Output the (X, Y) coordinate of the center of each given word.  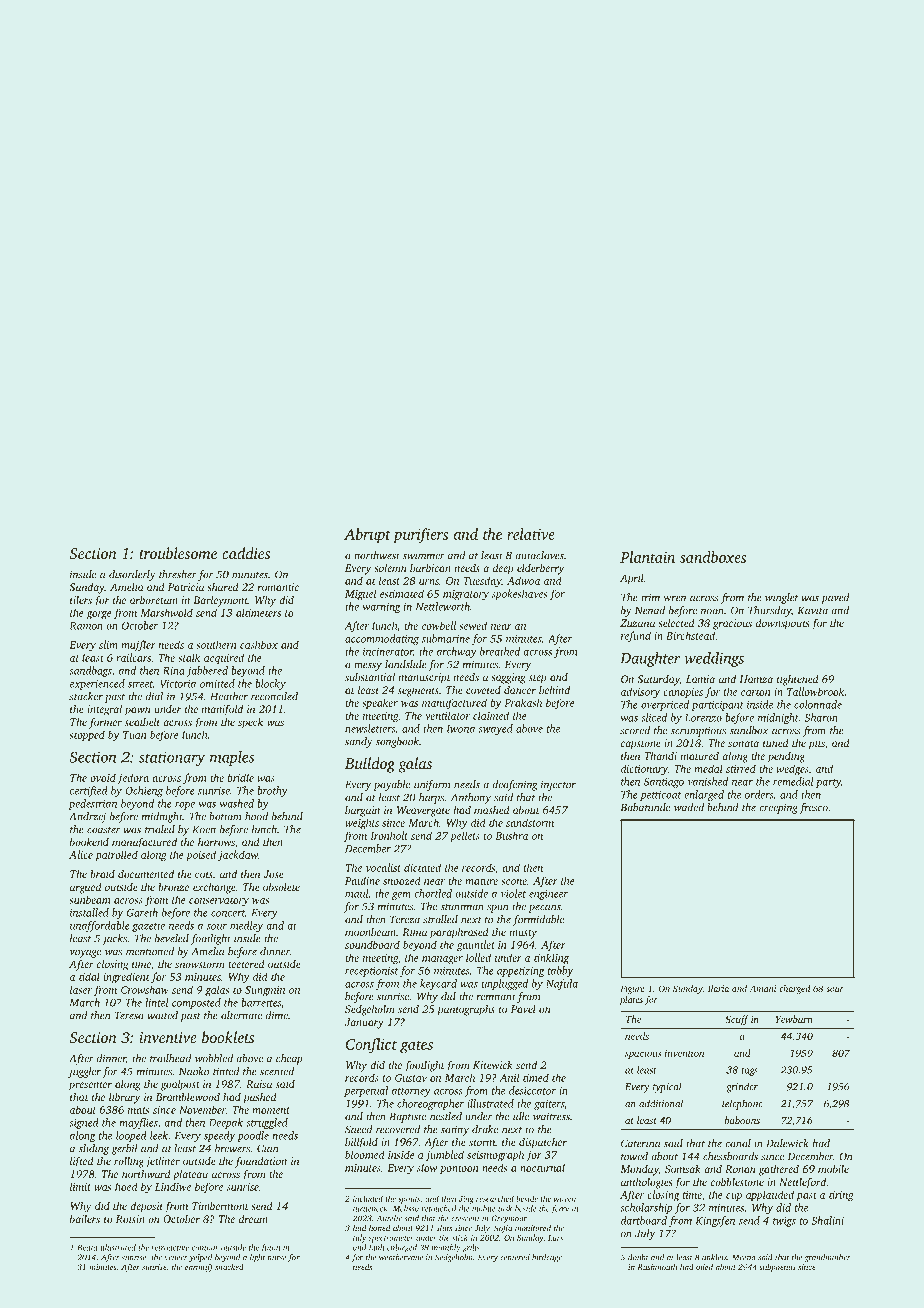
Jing (466, 1200)
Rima (414, 932)
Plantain (647, 557)
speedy (219, 1136)
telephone (742, 1104)
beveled (172, 938)
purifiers (420, 536)
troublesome (178, 553)
